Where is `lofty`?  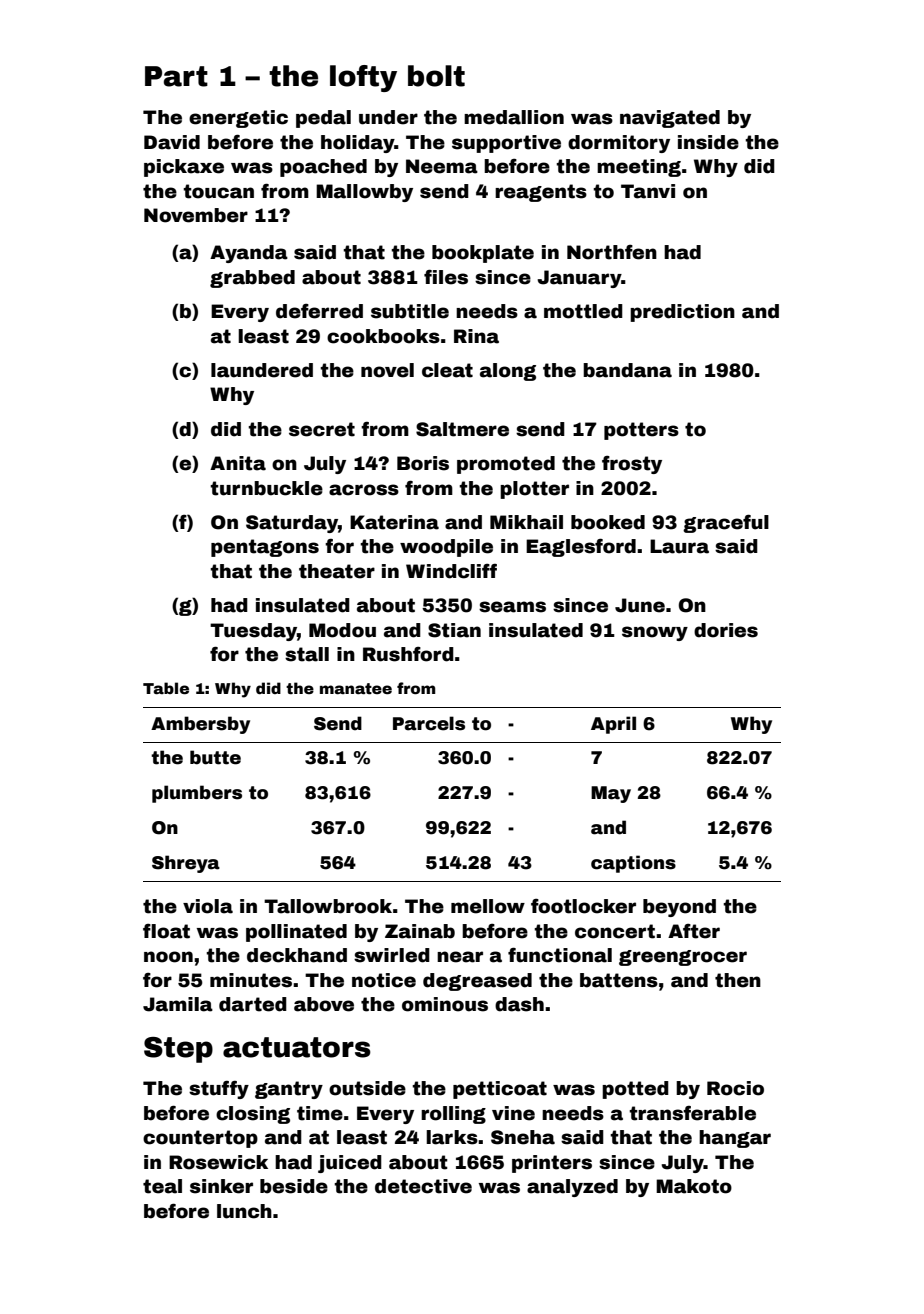
lofty is located at coordinates (363, 78).
